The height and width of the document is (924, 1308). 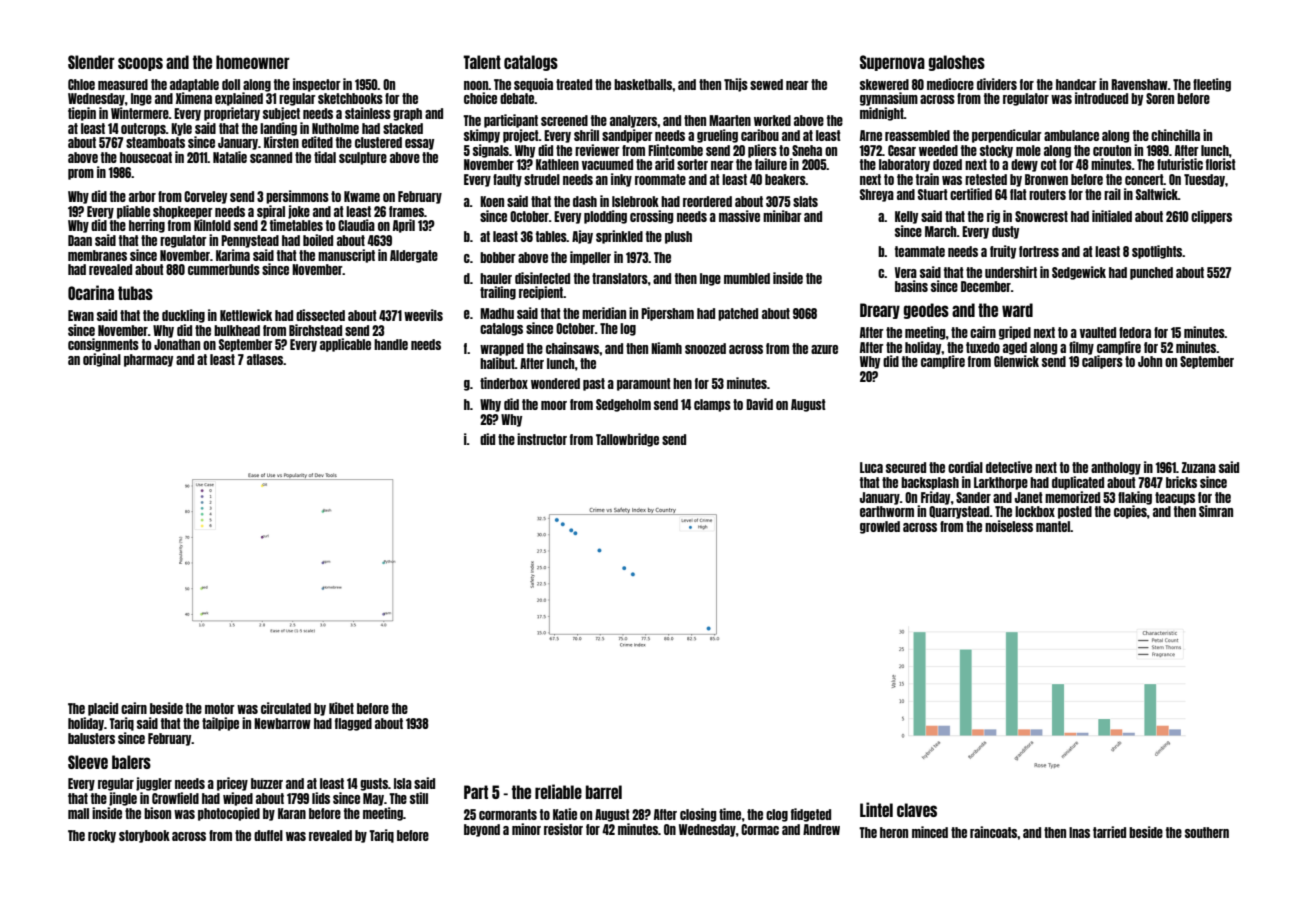 What do you see at coordinates (957, 63) in the document?
I see `galoshes` at bounding box center [957, 63].
